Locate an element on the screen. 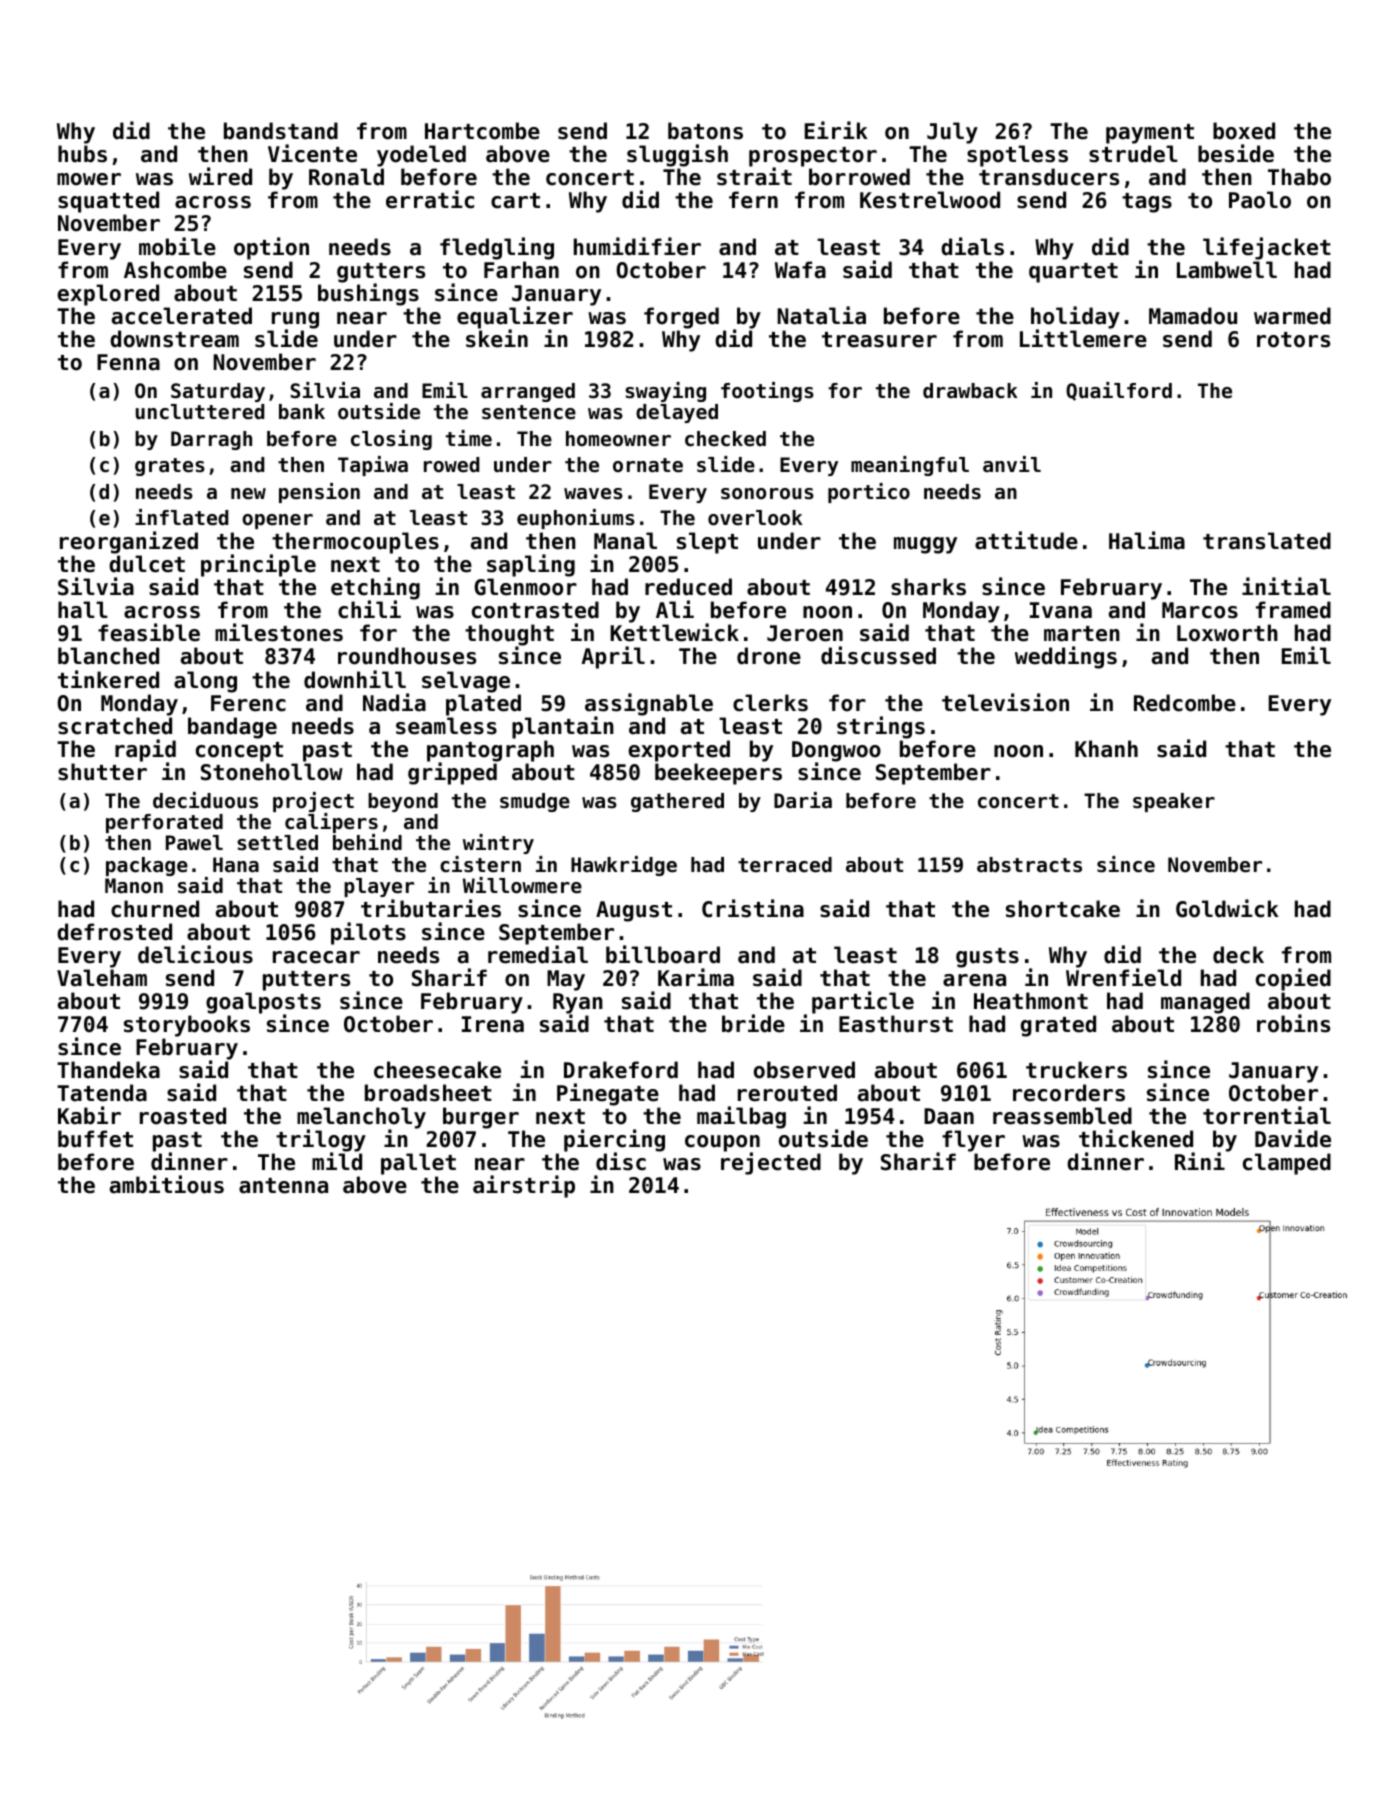 The width and height of the screenshot is (1389, 1797). option is located at coordinates (271, 248).
